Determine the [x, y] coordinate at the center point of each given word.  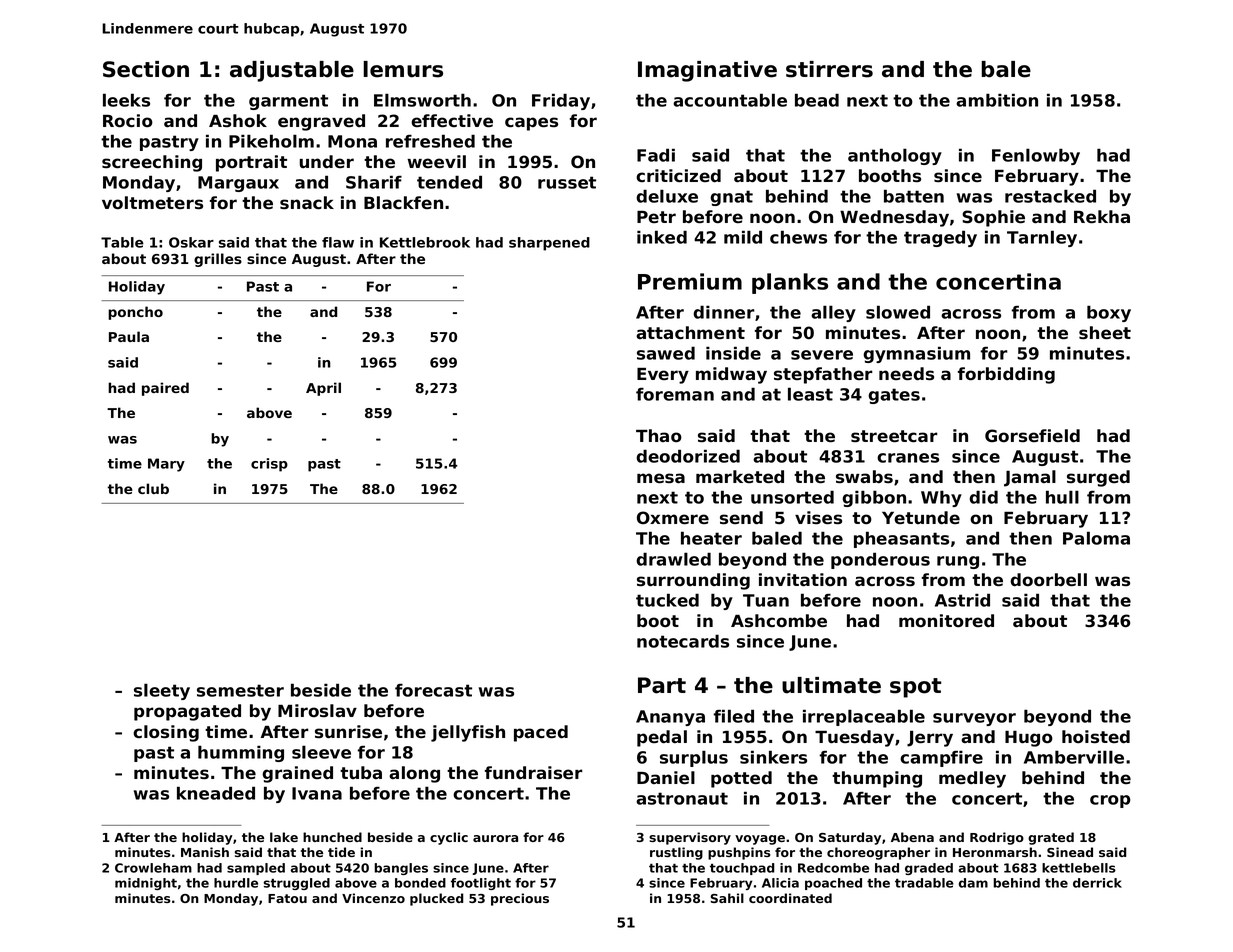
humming [241, 753]
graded [929, 869]
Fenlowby [1036, 156]
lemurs [403, 69]
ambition [997, 100]
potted [741, 779]
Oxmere [673, 517]
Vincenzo [373, 898]
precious [520, 899]
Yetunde [921, 518]
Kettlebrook [425, 242]
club [153, 488]
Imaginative [707, 71]
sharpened [549, 244]
